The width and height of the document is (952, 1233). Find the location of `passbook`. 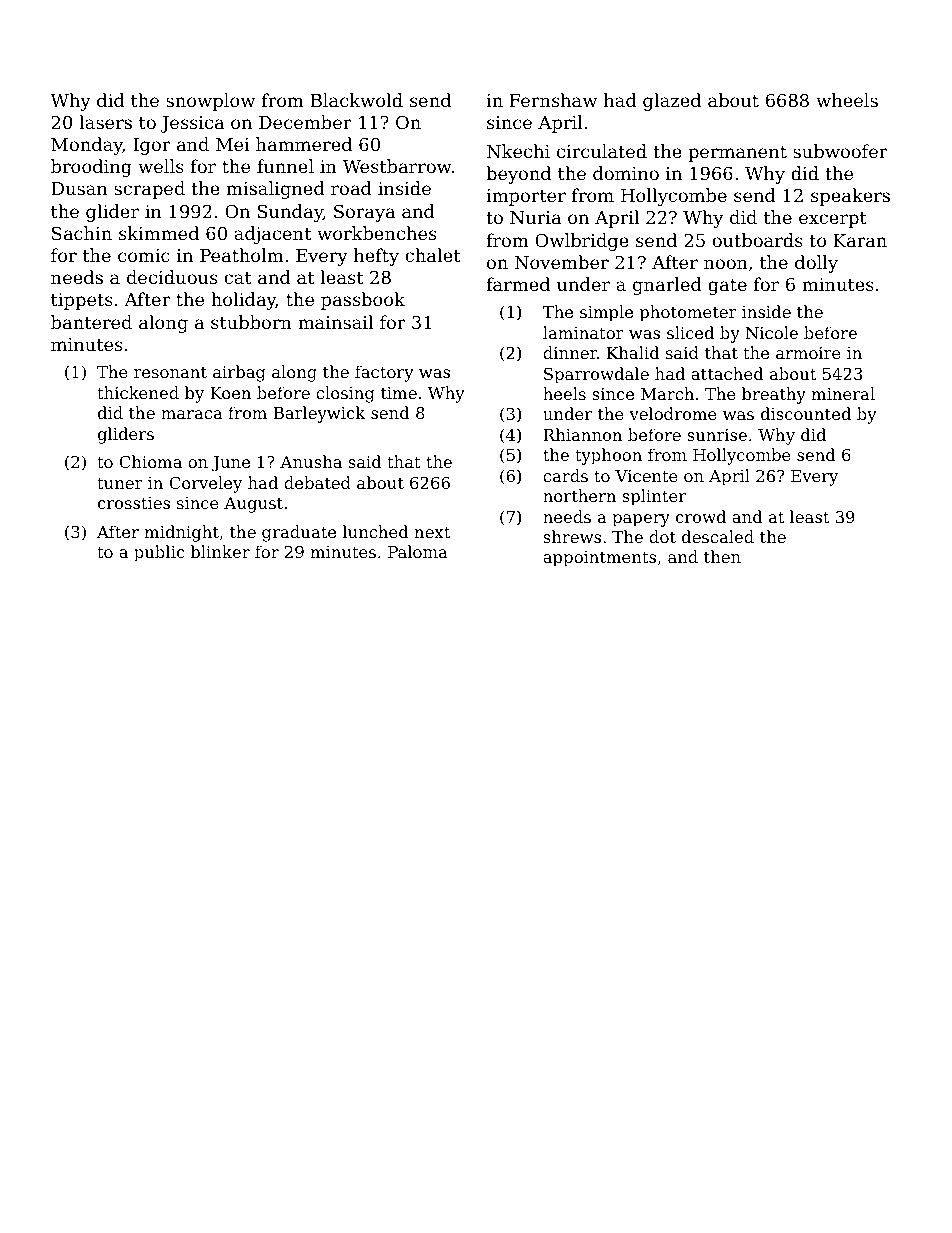

passbook is located at coordinates (363, 301).
